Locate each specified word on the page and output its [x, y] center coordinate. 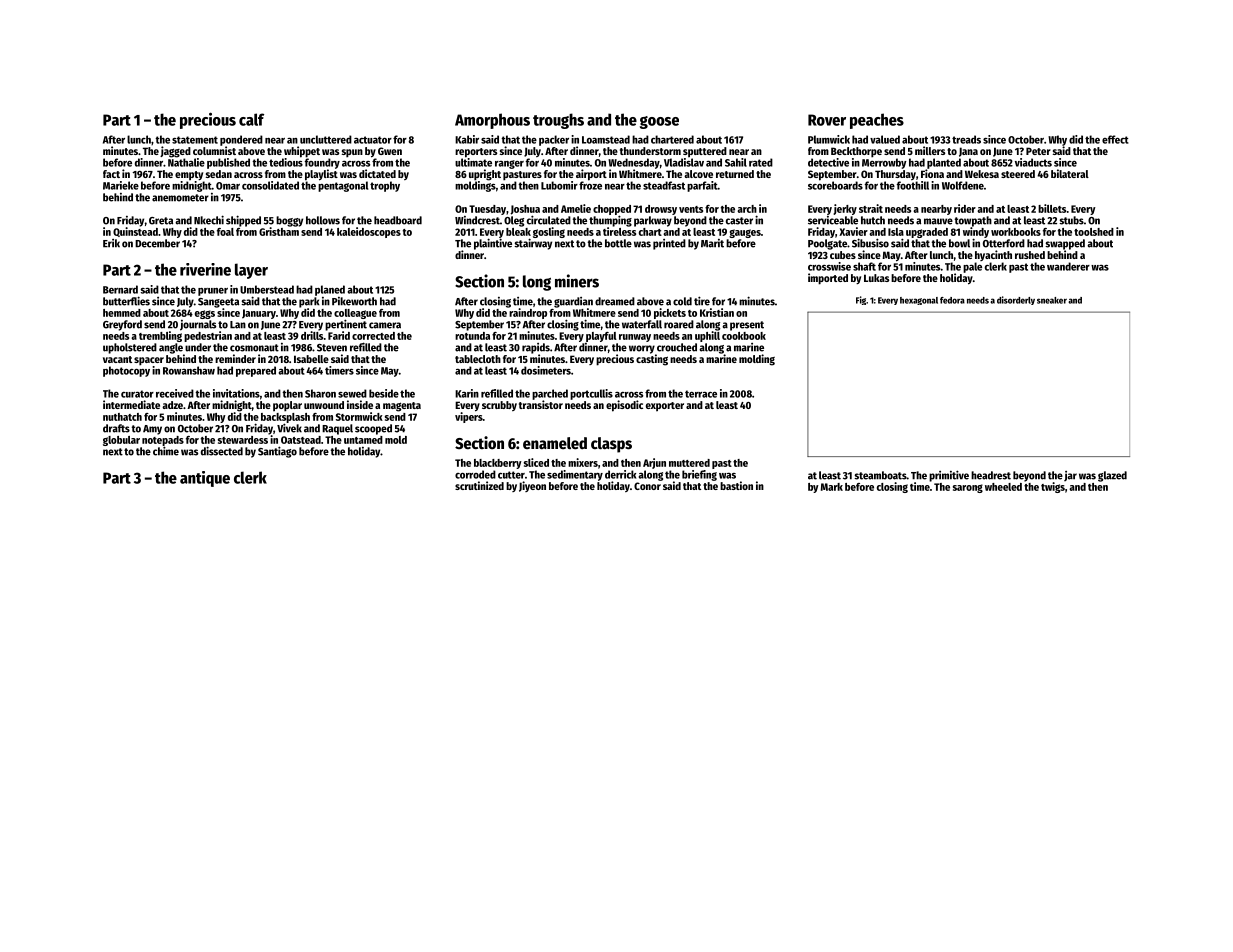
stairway [533, 244]
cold [682, 301]
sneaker [1052, 300]
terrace [701, 394]
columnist [214, 150]
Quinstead [135, 232]
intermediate [131, 404]
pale [972, 267]
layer [251, 271]
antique [205, 479]
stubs [1071, 220]
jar [1070, 476]
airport [591, 175]
